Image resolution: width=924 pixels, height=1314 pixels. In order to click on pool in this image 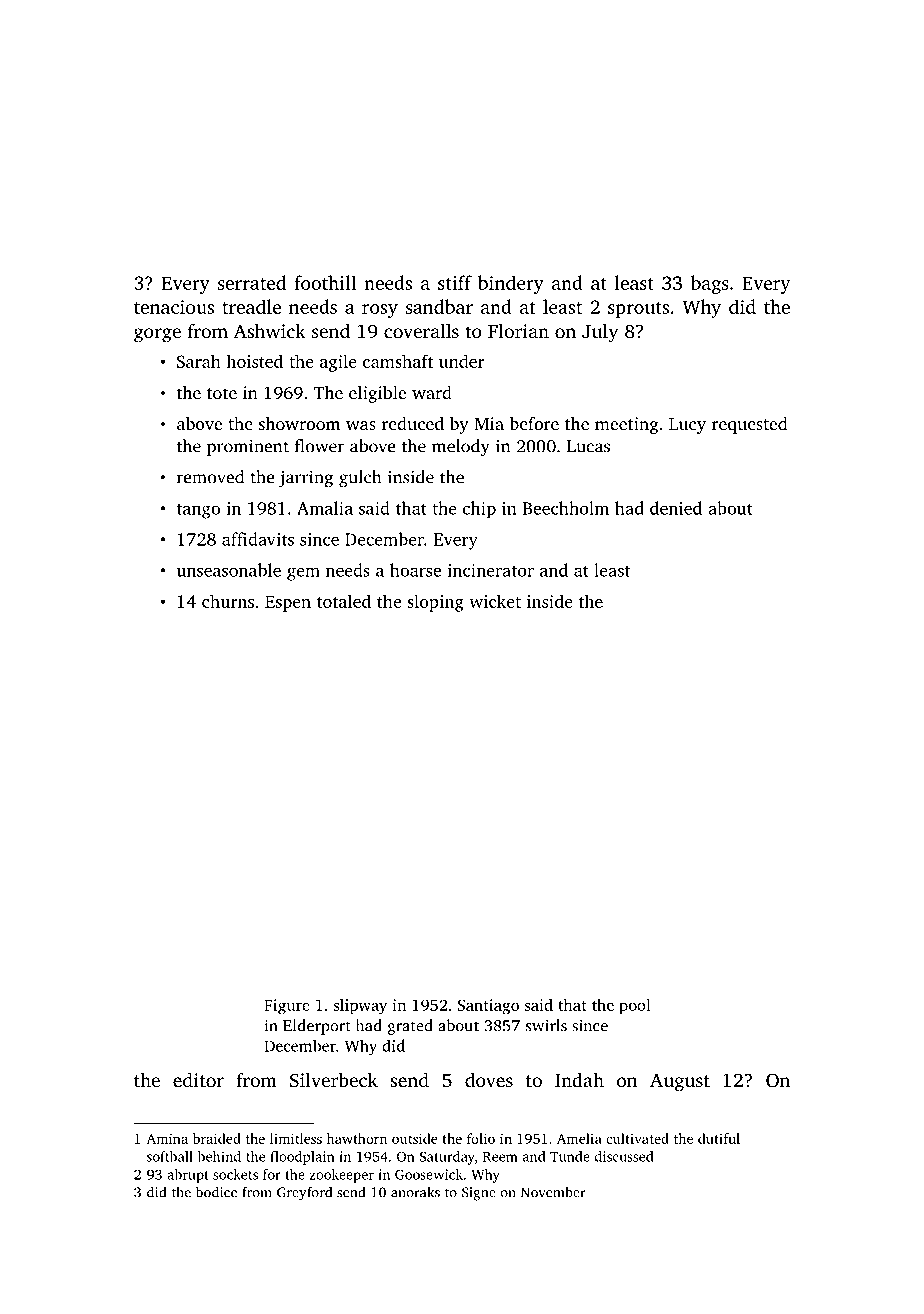, I will do `click(635, 1006)`.
